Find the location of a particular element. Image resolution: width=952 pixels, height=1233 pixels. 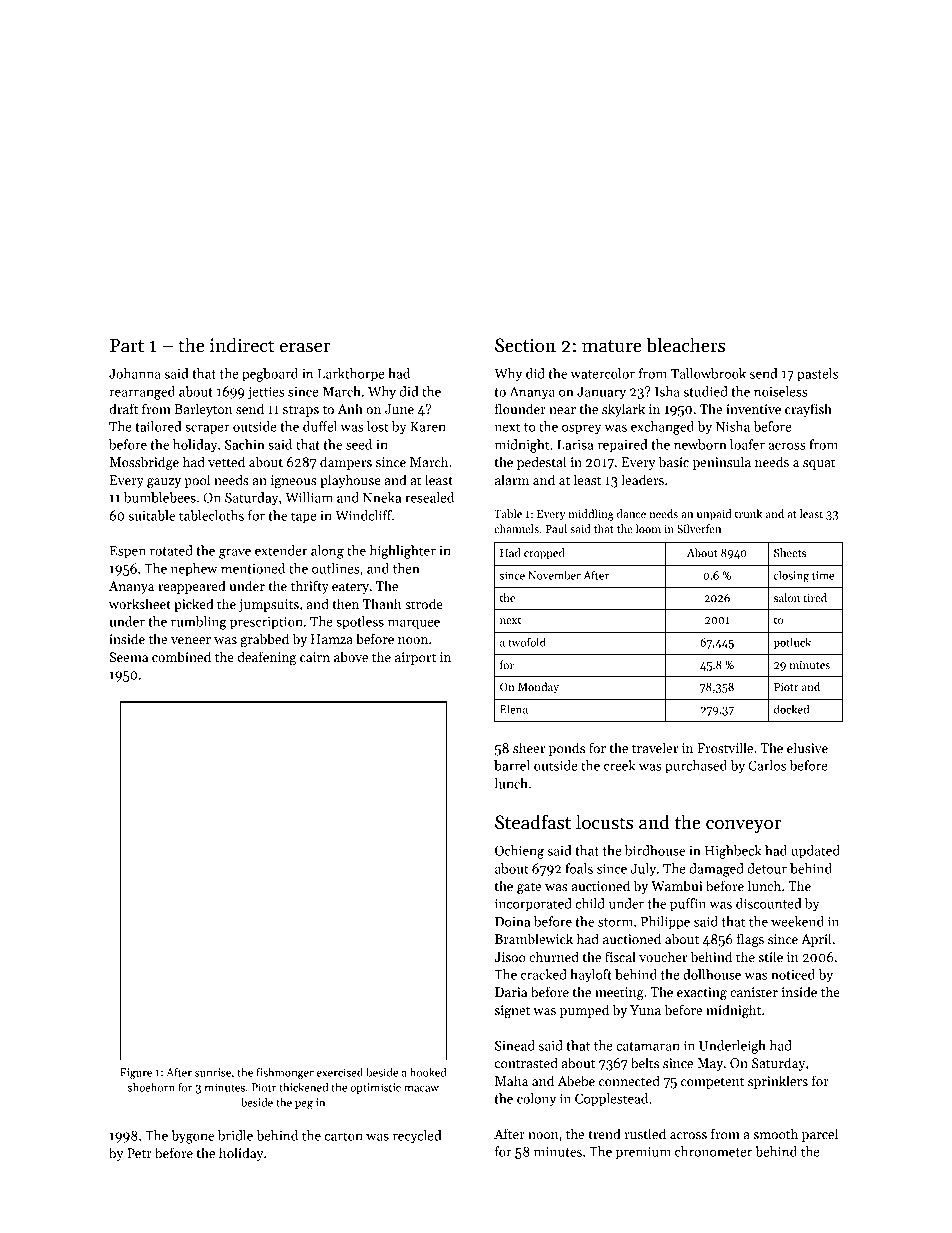

Johanna is located at coordinates (135, 373).
